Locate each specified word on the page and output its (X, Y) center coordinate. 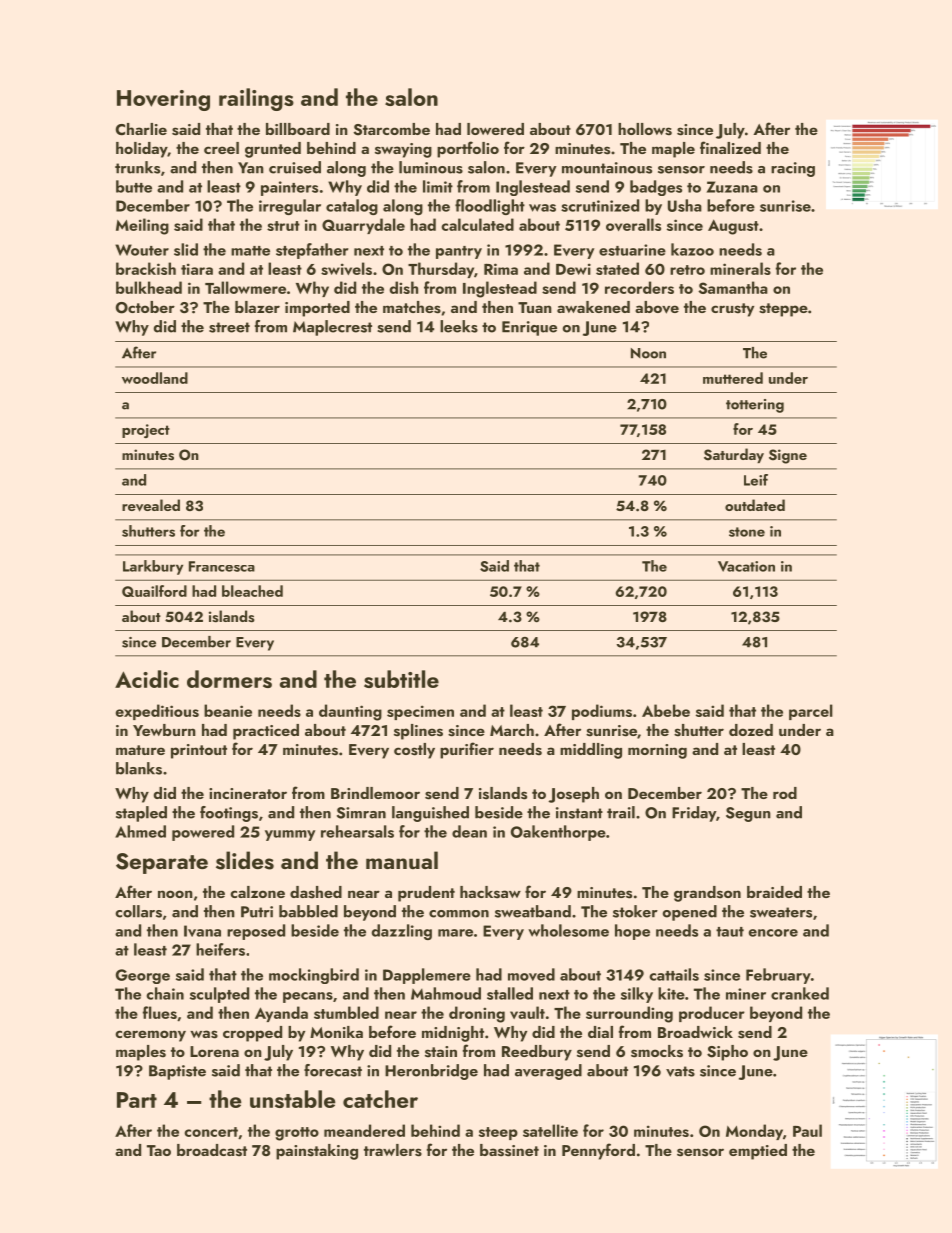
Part (137, 1100)
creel (221, 148)
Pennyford (598, 1151)
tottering (755, 406)
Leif (756, 480)
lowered (495, 129)
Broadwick (695, 1032)
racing (793, 169)
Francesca (222, 566)
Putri (257, 912)
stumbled (346, 1012)
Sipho (727, 1053)
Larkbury (153, 567)
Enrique (529, 328)
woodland (155, 378)
